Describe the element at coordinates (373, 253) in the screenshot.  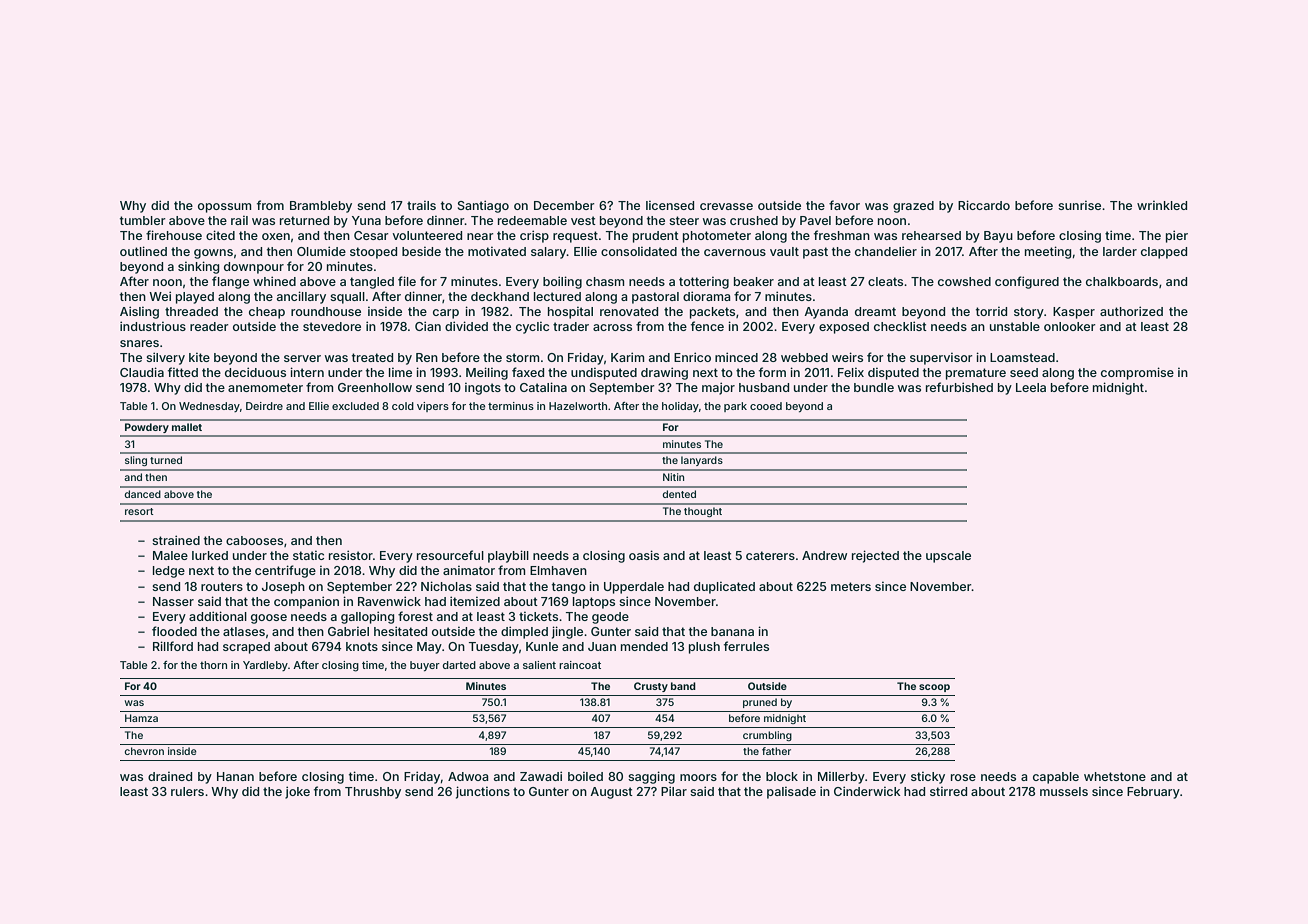
I see `stooped` at that location.
